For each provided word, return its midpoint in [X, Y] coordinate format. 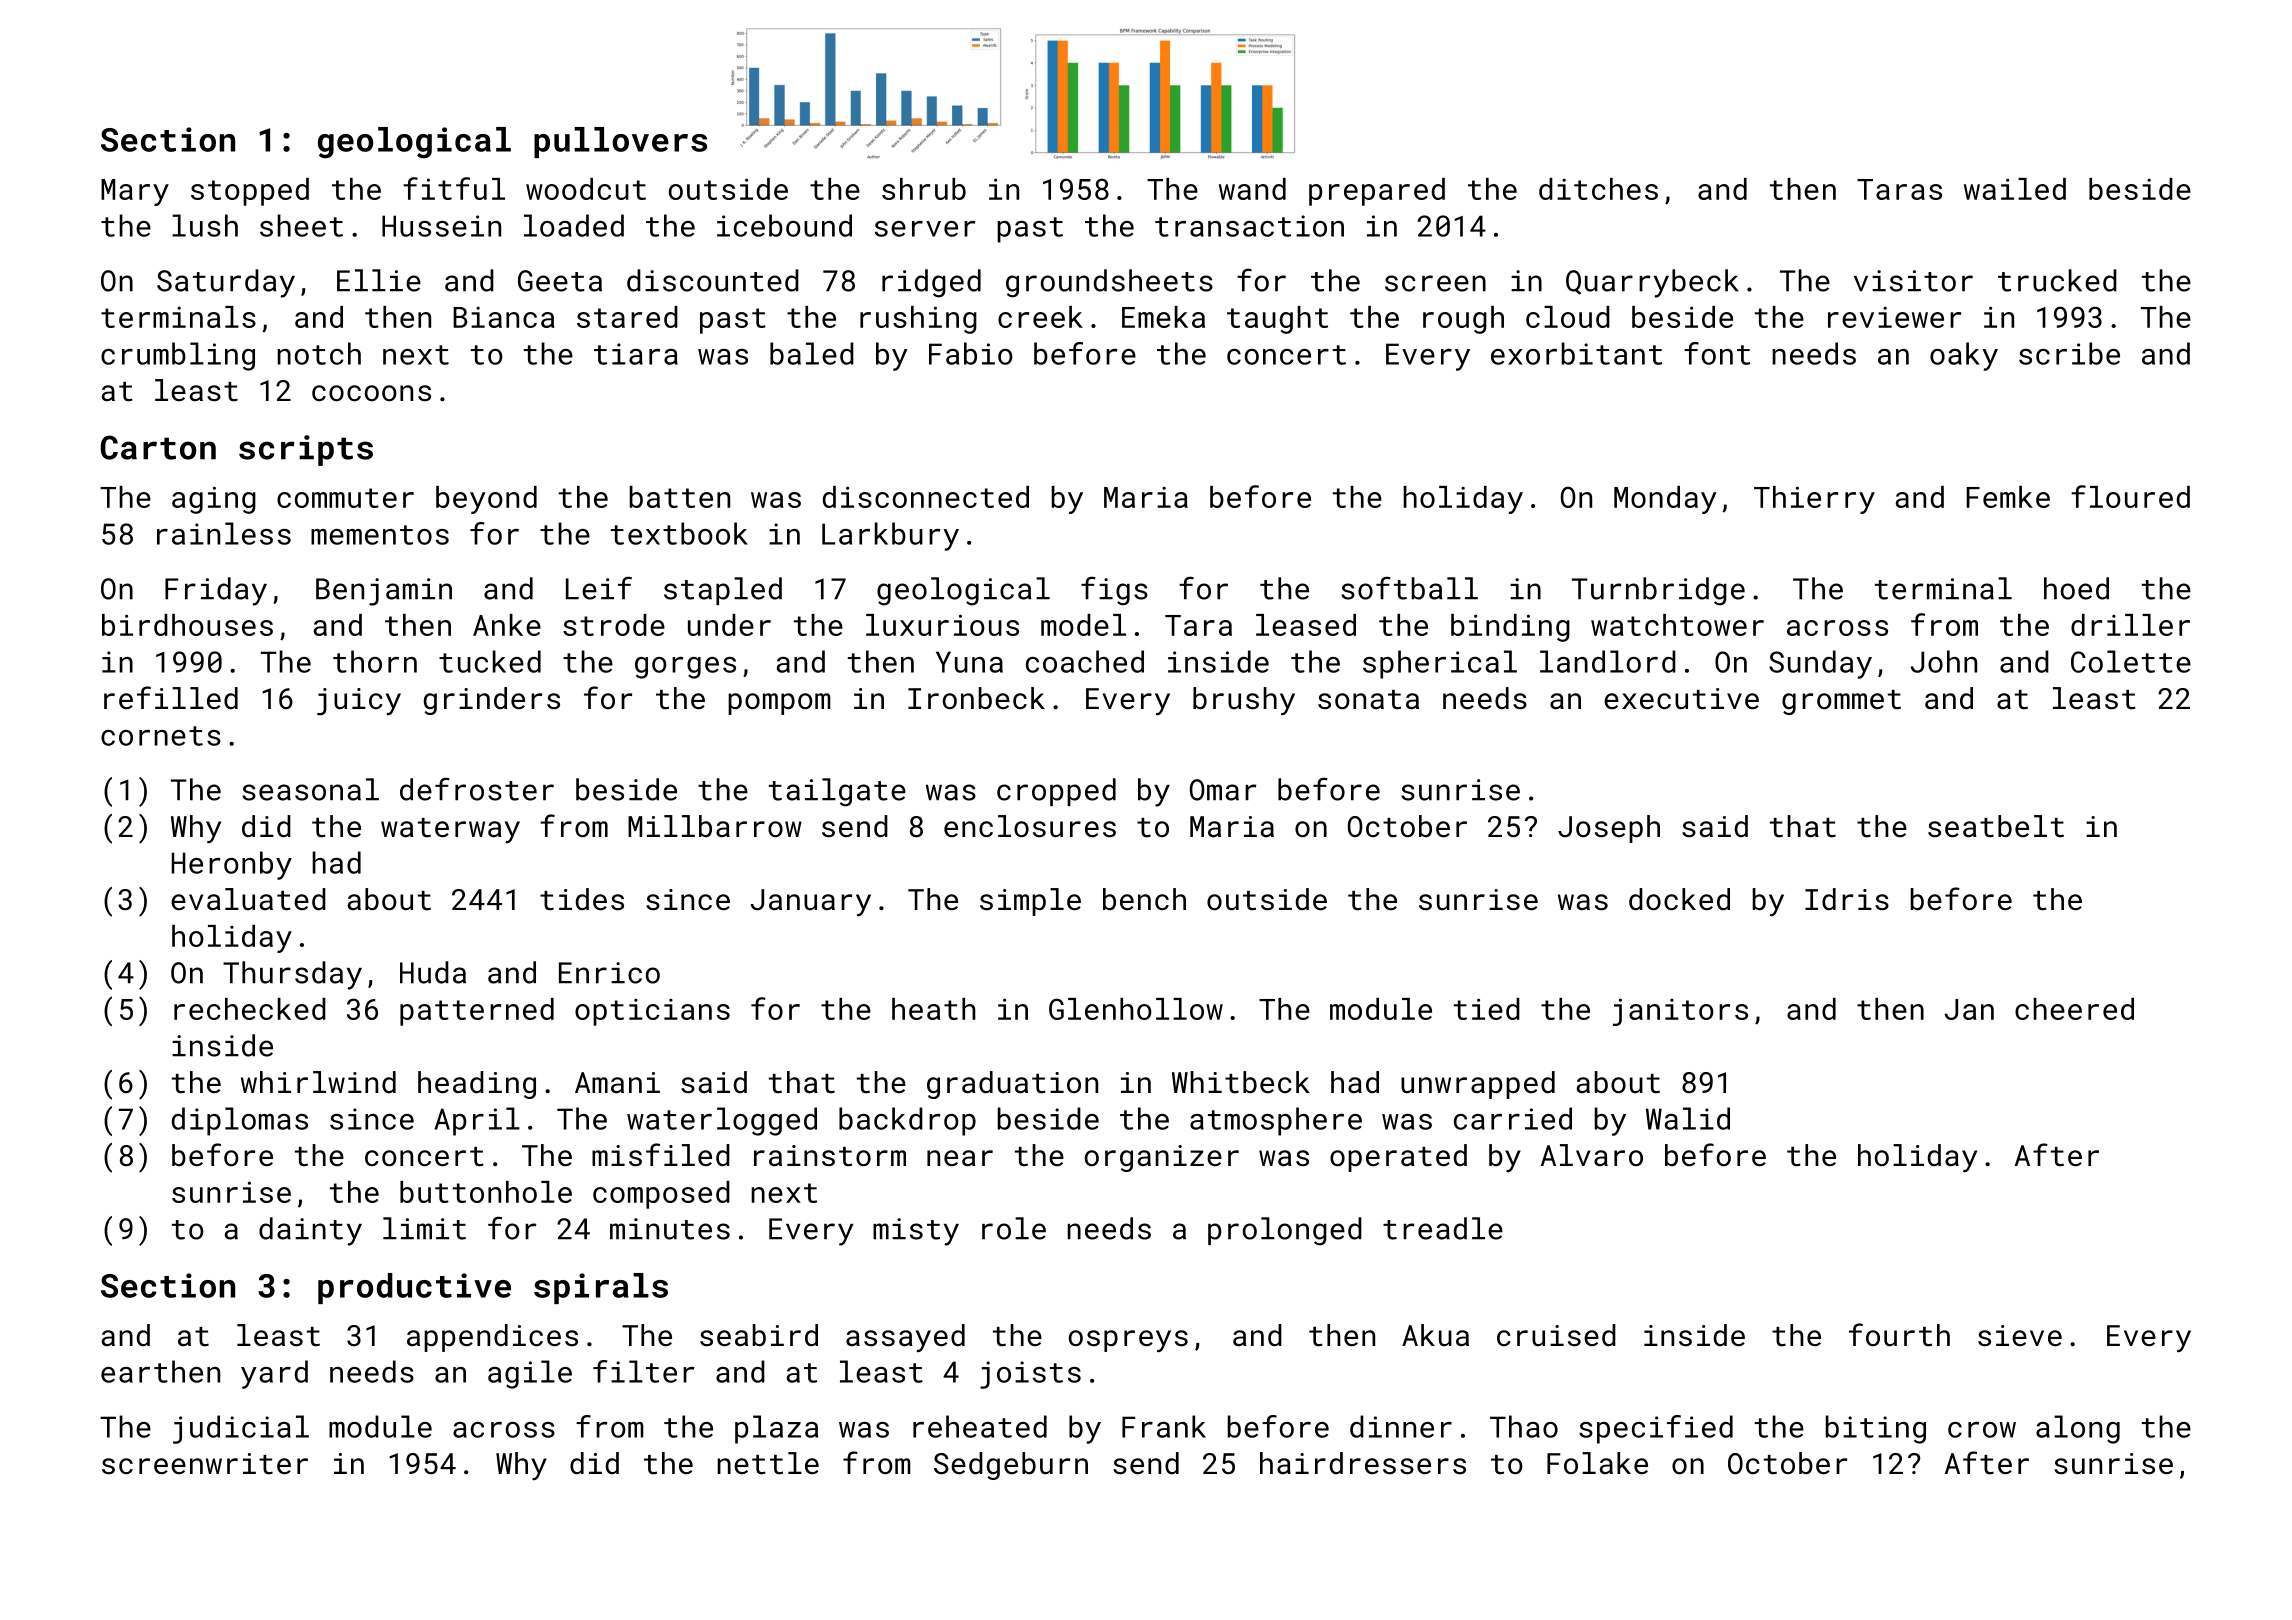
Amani [617, 1083]
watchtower [1677, 625]
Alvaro [1592, 1155]
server [925, 229]
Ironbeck [976, 698]
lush [205, 225]
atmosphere [1276, 1121]
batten [680, 497]
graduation [1012, 1085]
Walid [1688, 1118]
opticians [652, 1012]
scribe [2069, 353]
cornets [161, 736]
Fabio [971, 353]
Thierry [1814, 500]
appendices [492, 1338]
